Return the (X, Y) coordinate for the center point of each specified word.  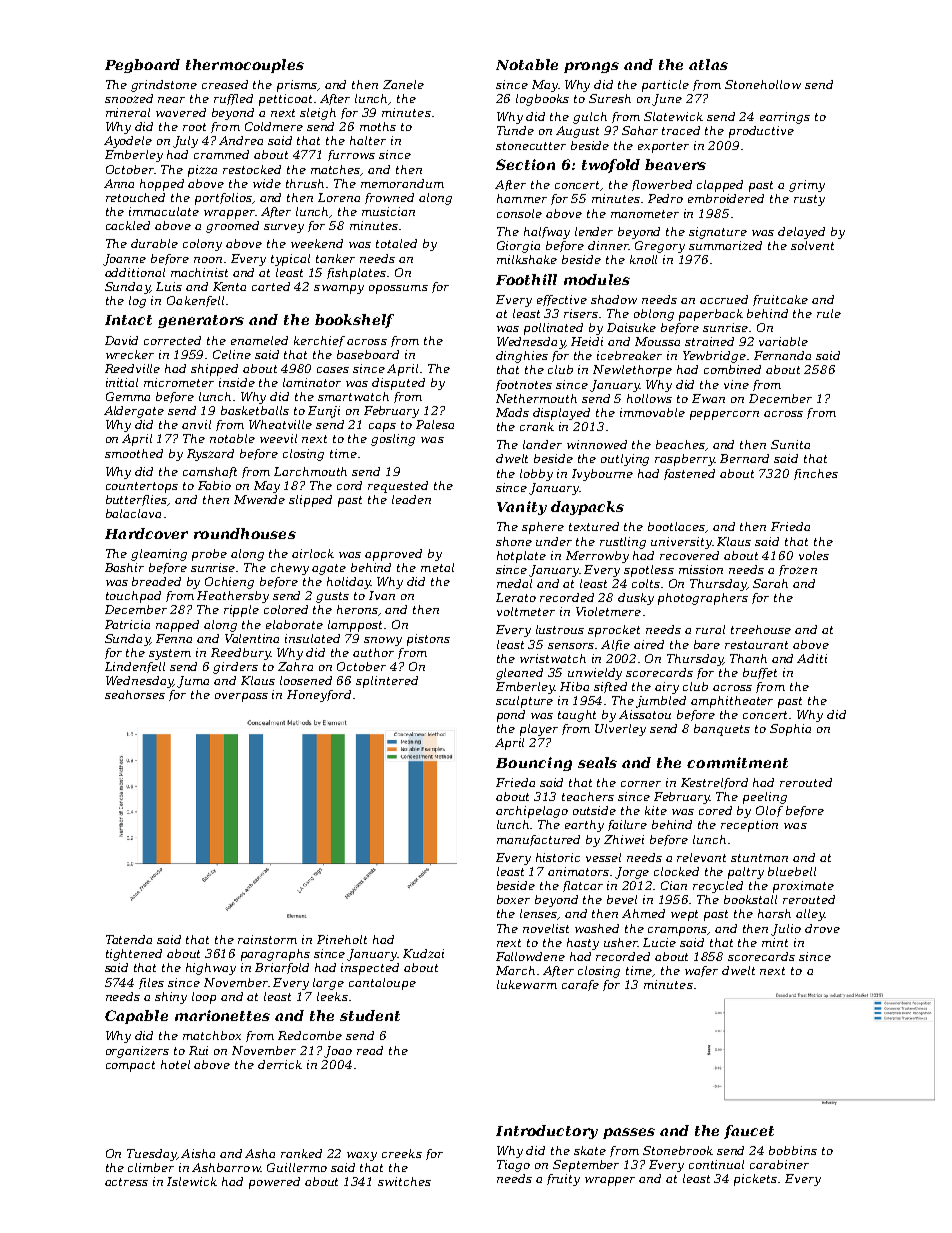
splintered (387, 682)
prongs (591, 67)
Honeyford (319, 696)
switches (404, 1181)
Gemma (128, 396)
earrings (785, 118)
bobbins (793, 1150)
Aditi (812, 658)
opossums (398, 289)
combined (732, 369)
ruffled (233, 99)
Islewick (192, 1181)
